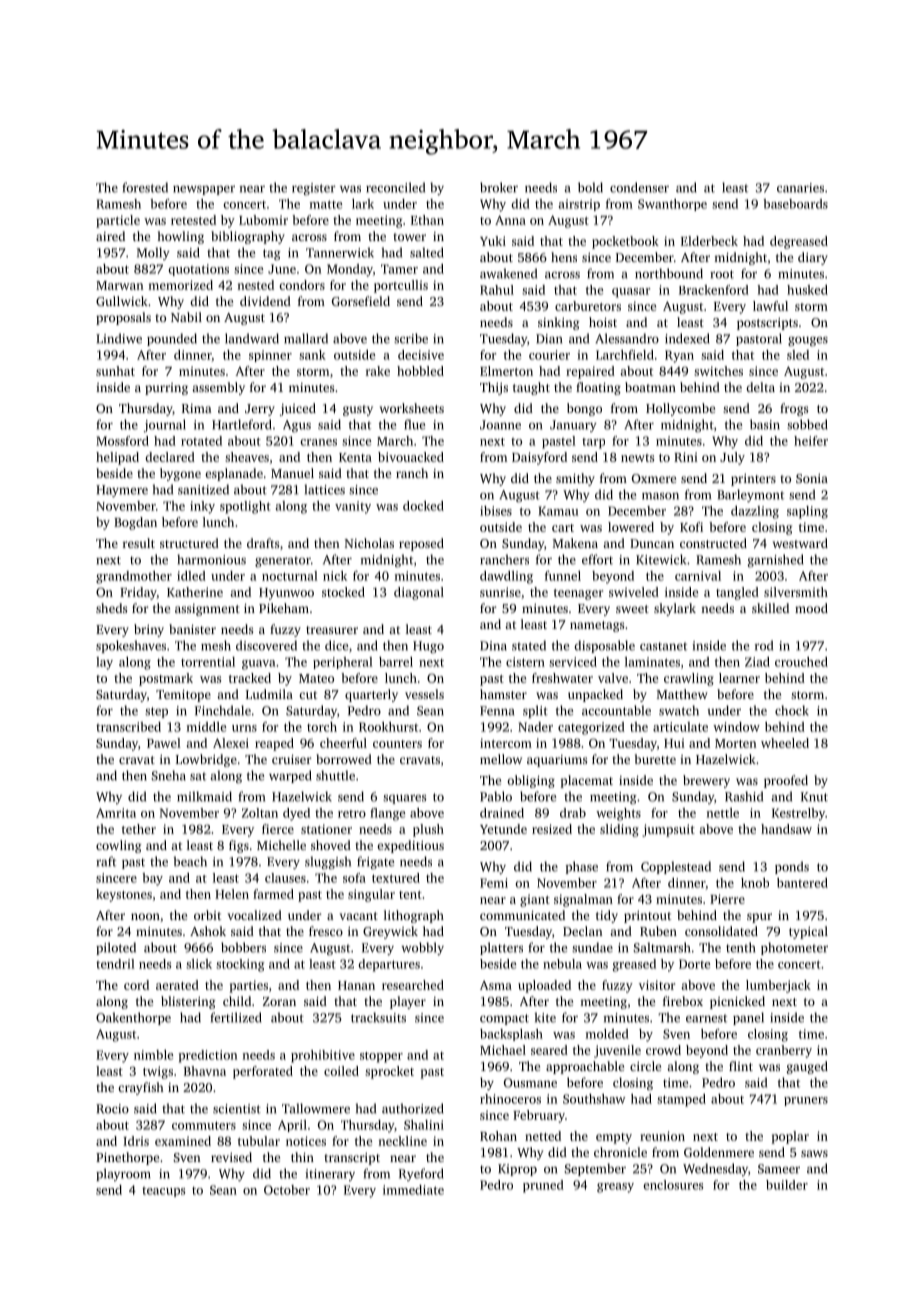 This page has height=1308, width=924. Describe the element at coordinates (118, 846) in the page. I see `cowling` at that location.
